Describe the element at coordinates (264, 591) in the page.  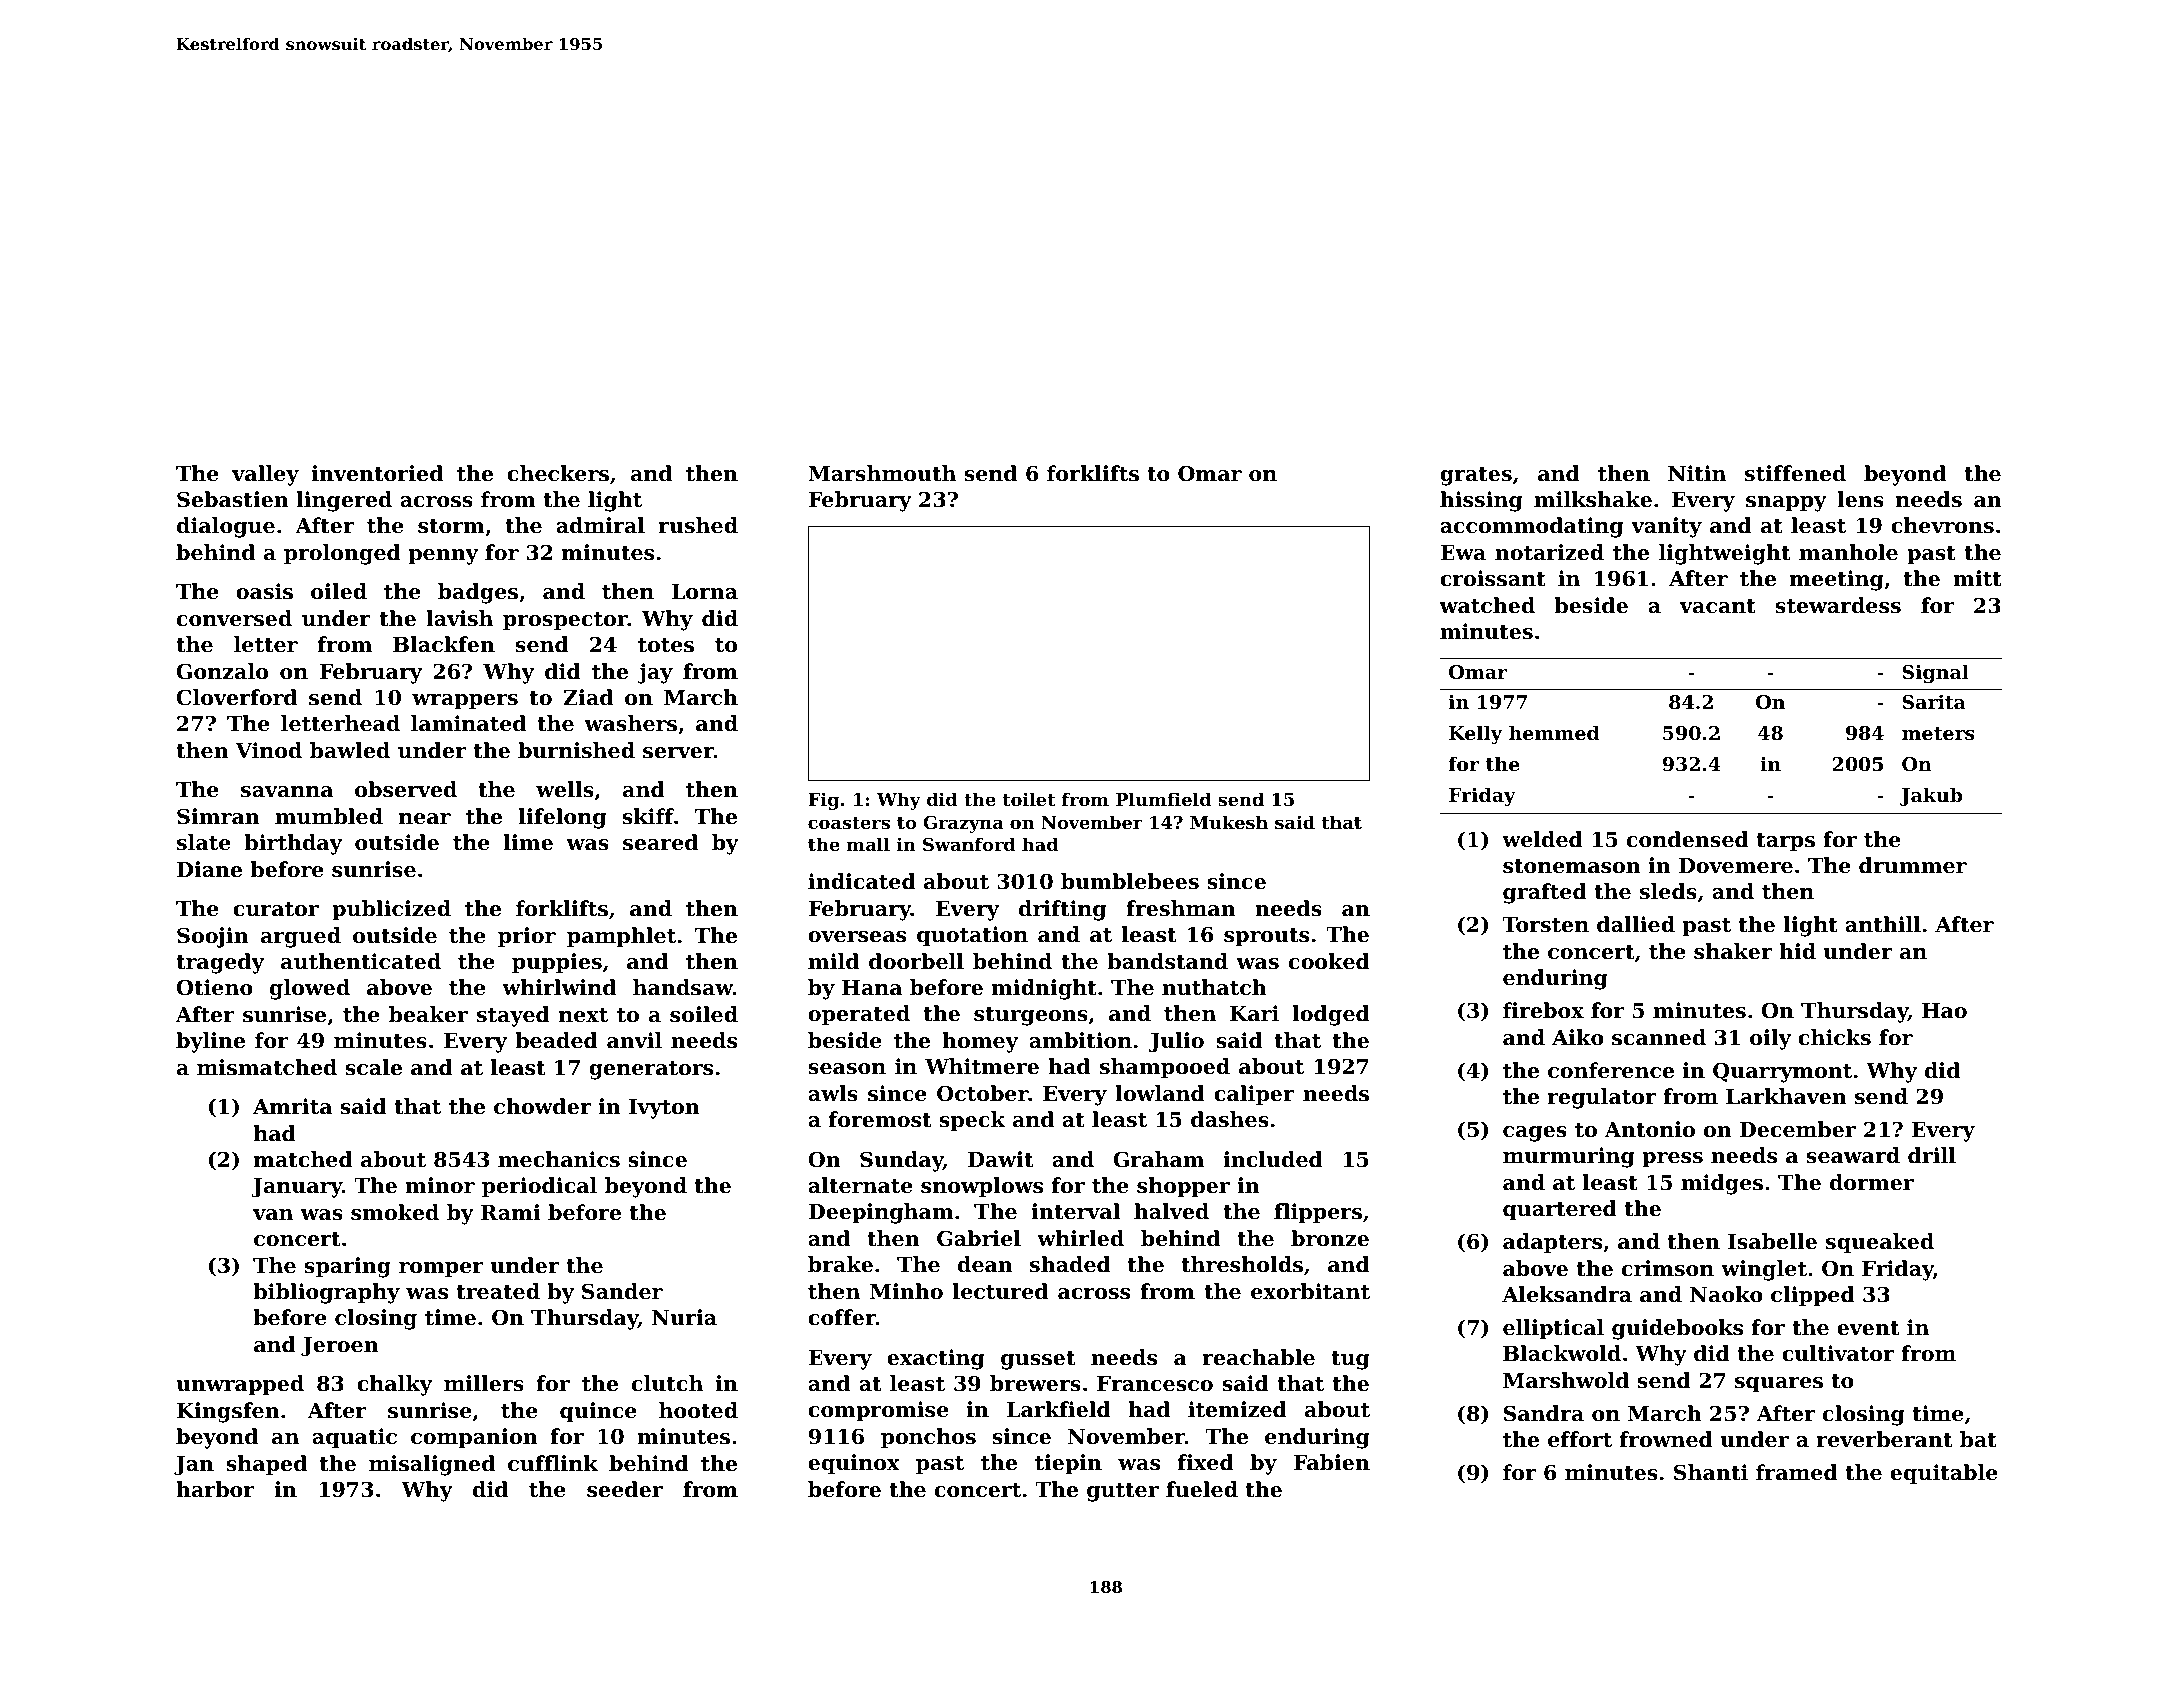
I see `oasis` at that location.
